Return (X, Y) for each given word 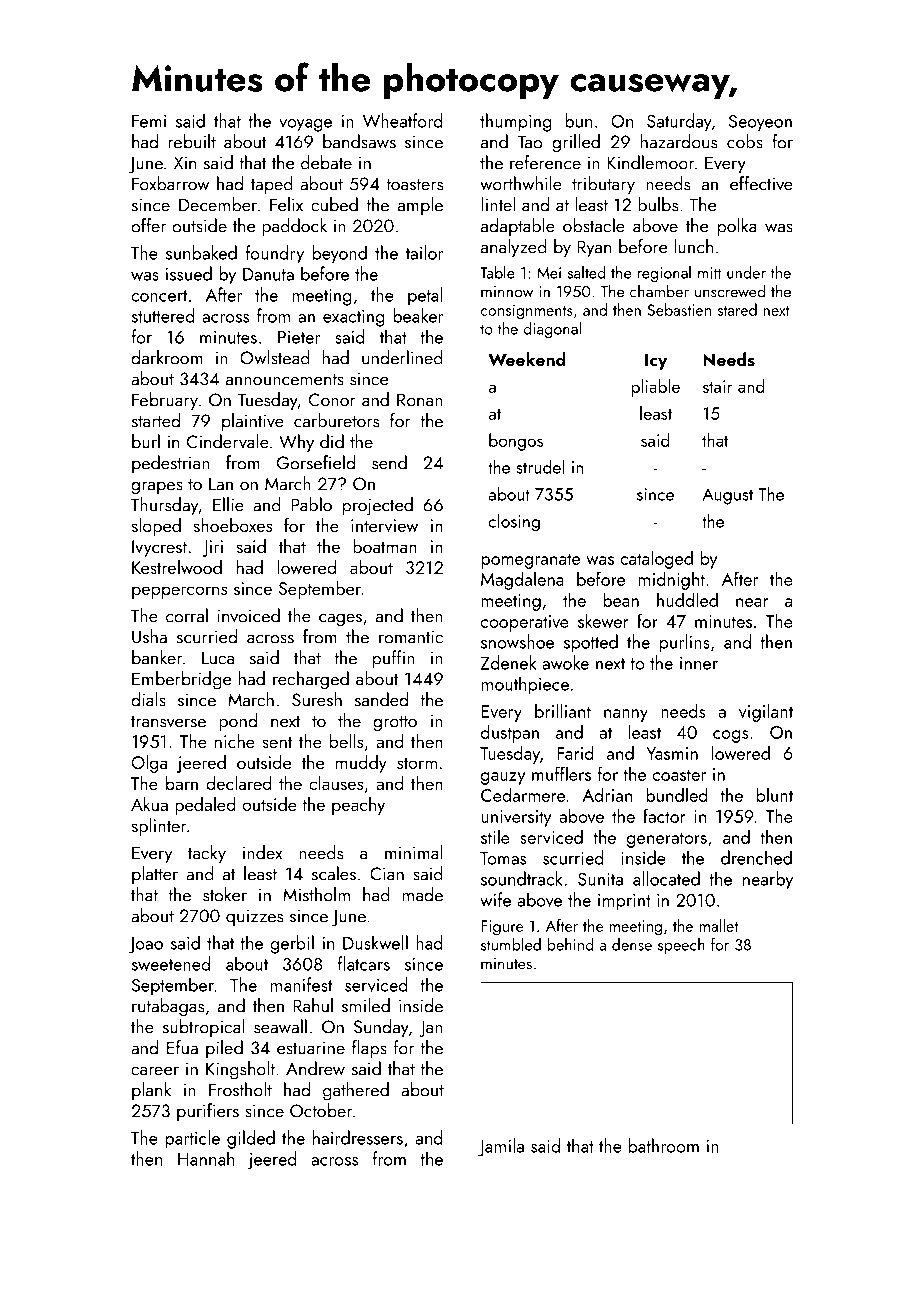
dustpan (510, 733)
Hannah (206, 1158)
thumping (516, 122)
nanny (626, 715)
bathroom (664, 1145)
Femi (149, 121)
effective (761, 183)
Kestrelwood (177, 567)
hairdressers (358, 1137)
